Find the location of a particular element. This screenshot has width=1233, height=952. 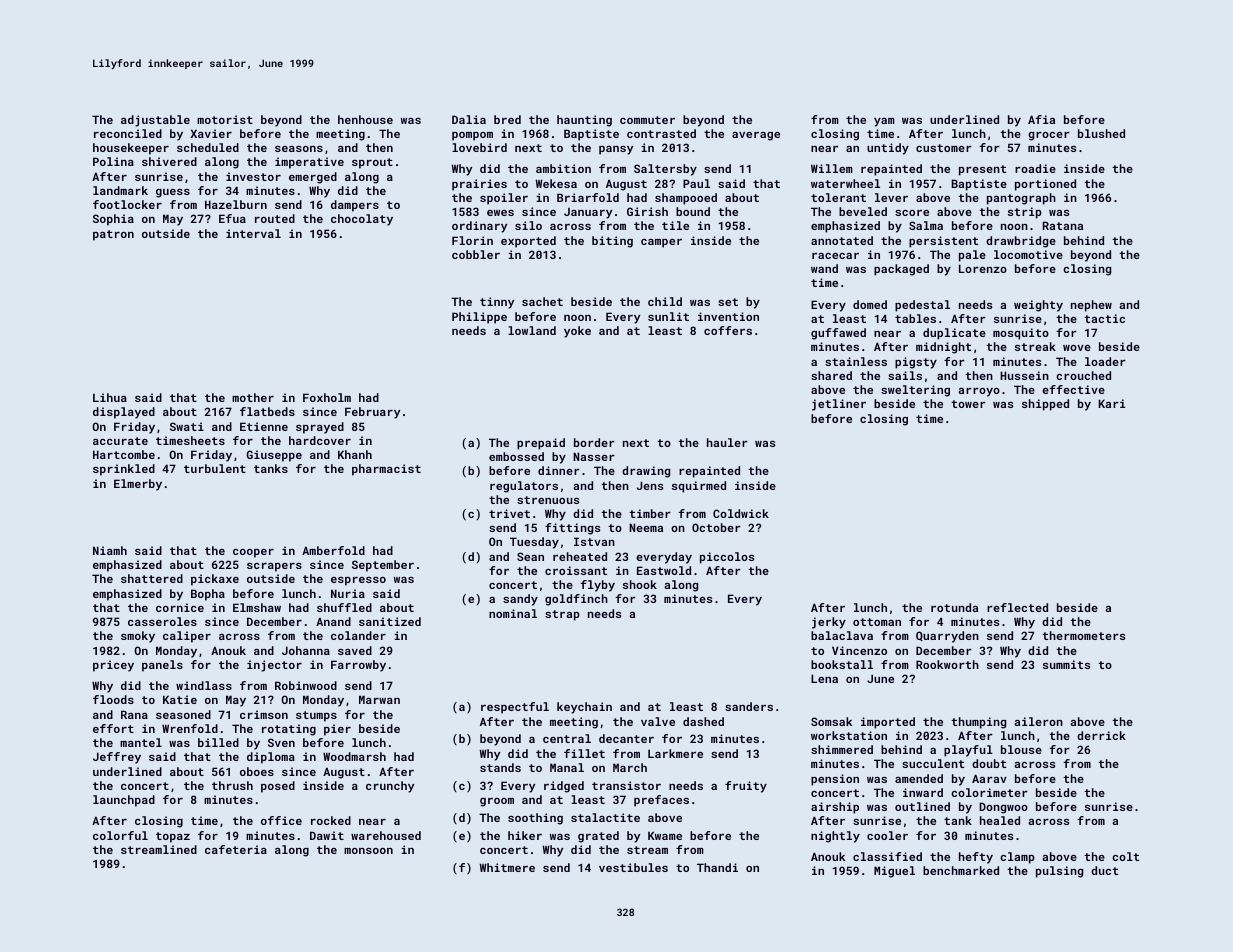

reflected is located at coordinates (1017, 607).
